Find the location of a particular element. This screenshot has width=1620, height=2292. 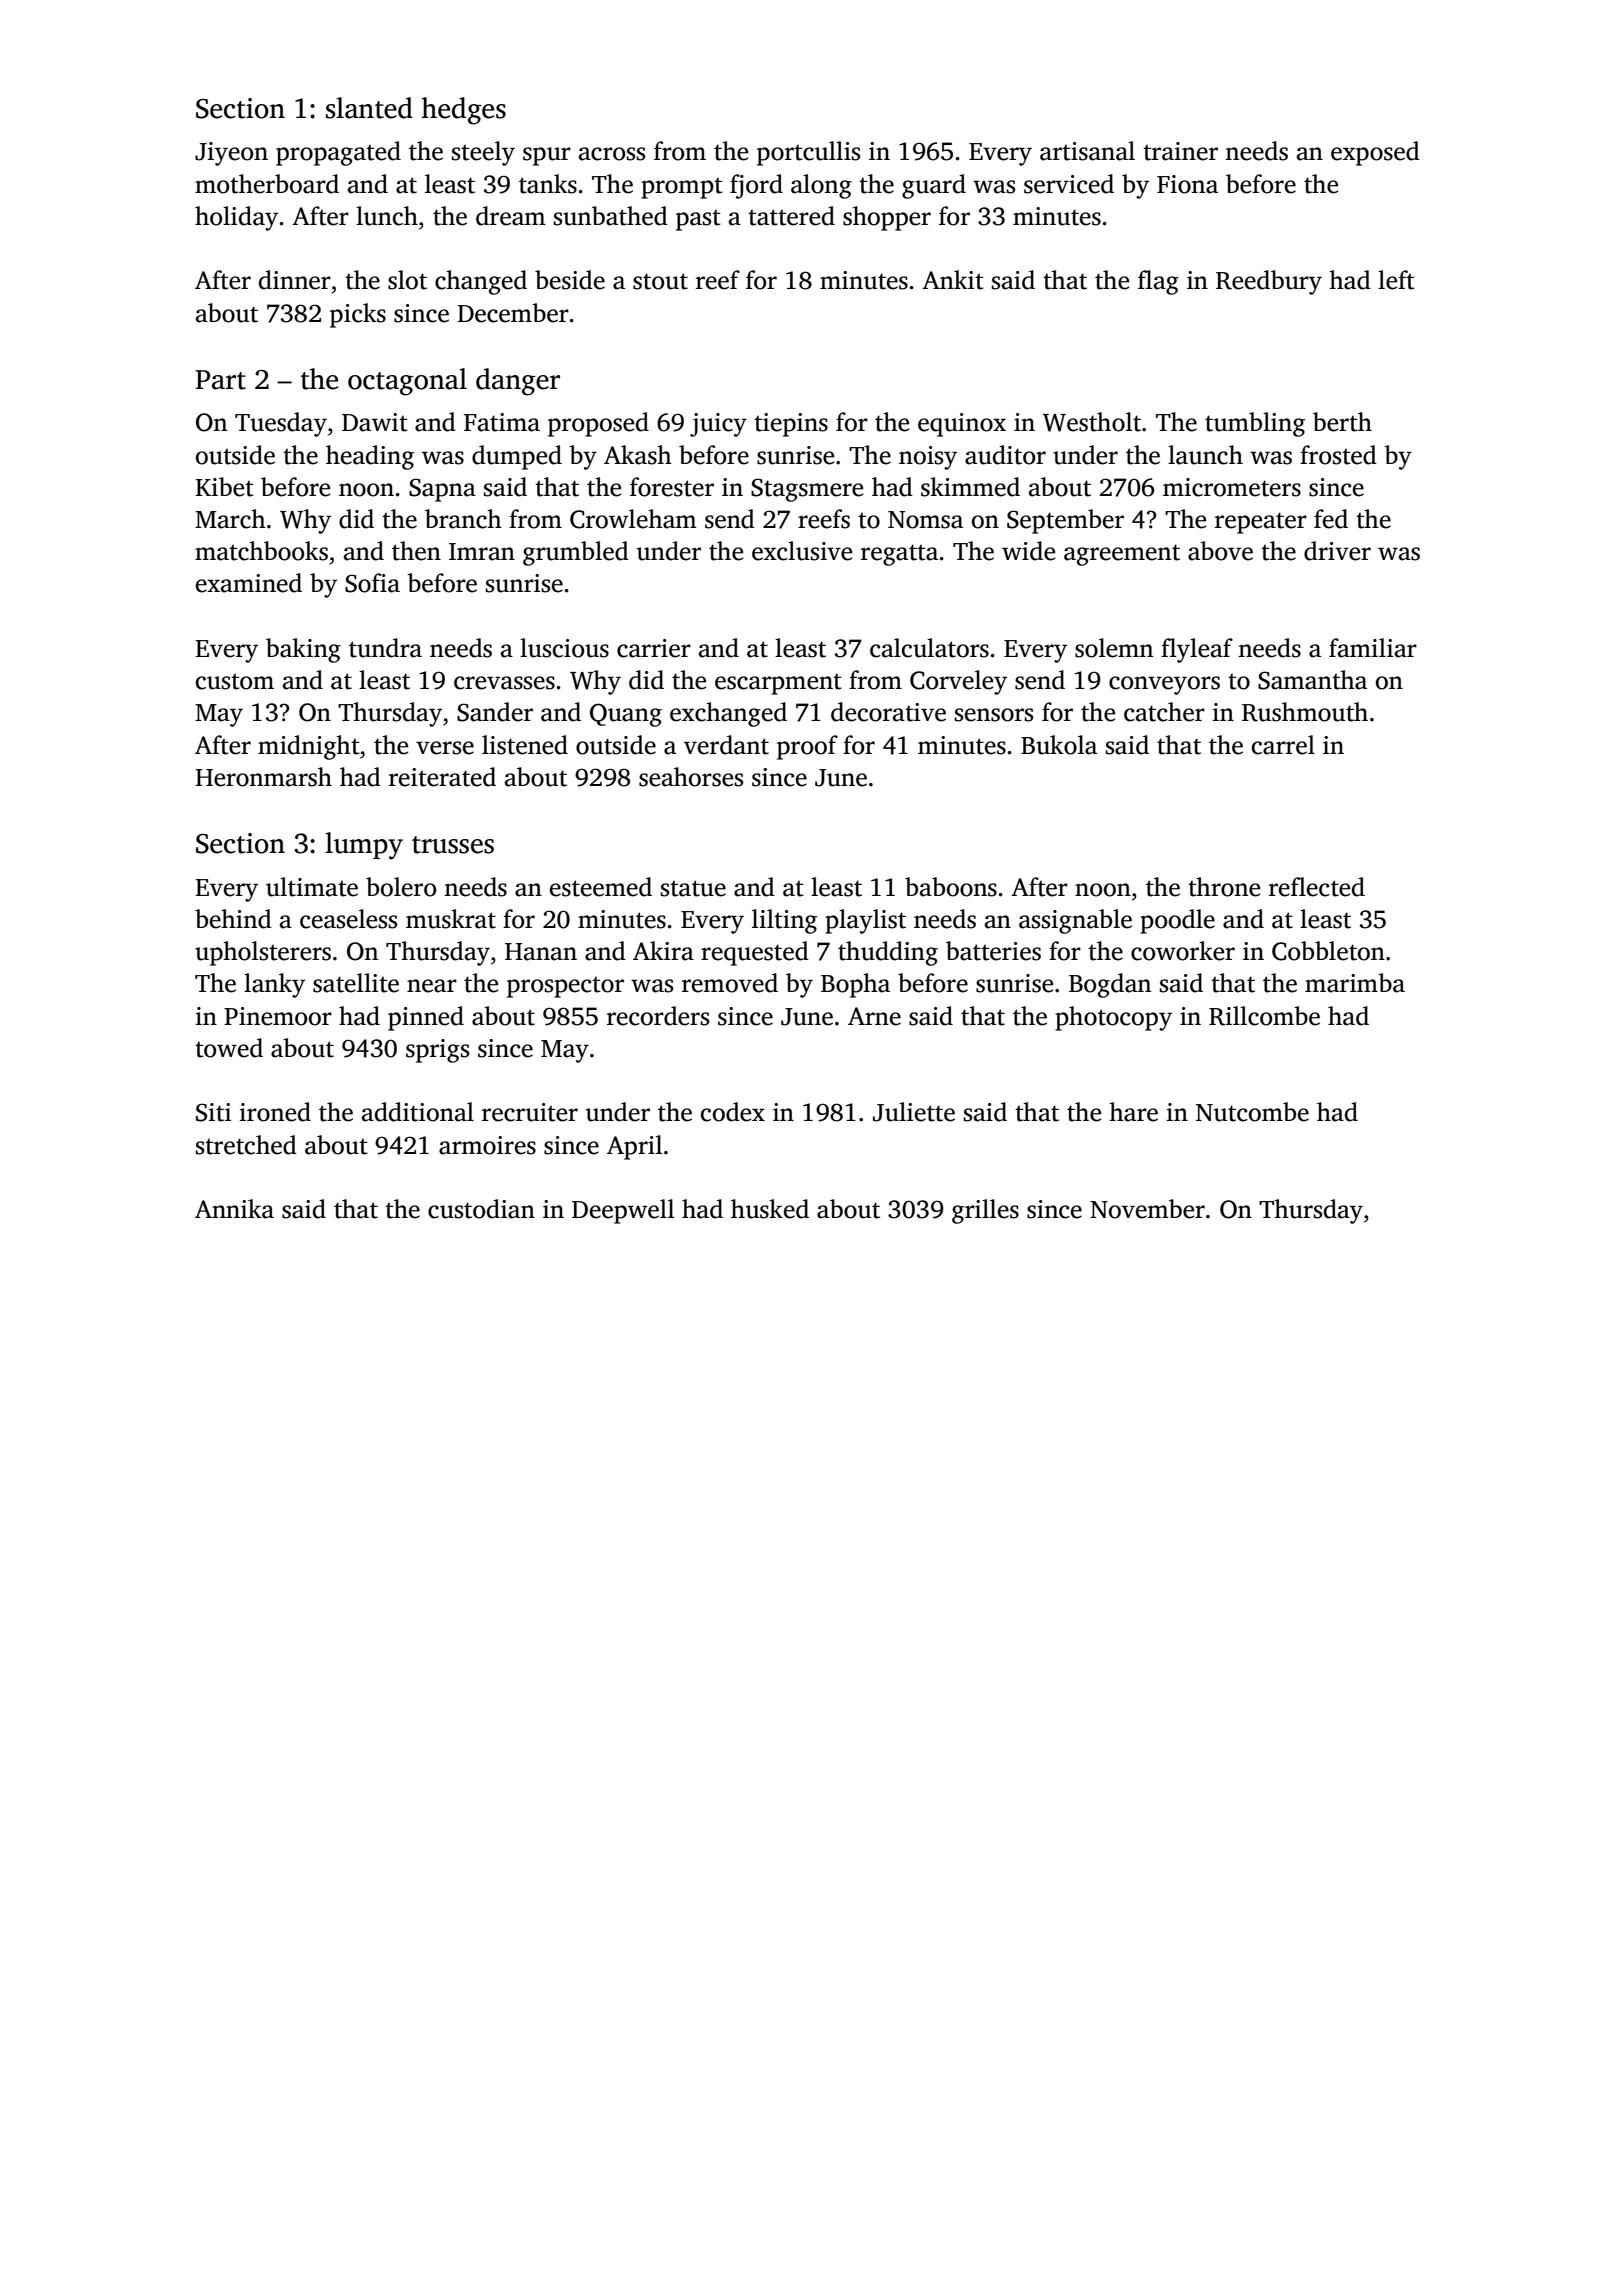

examined is located at coordinates (249, 583).
